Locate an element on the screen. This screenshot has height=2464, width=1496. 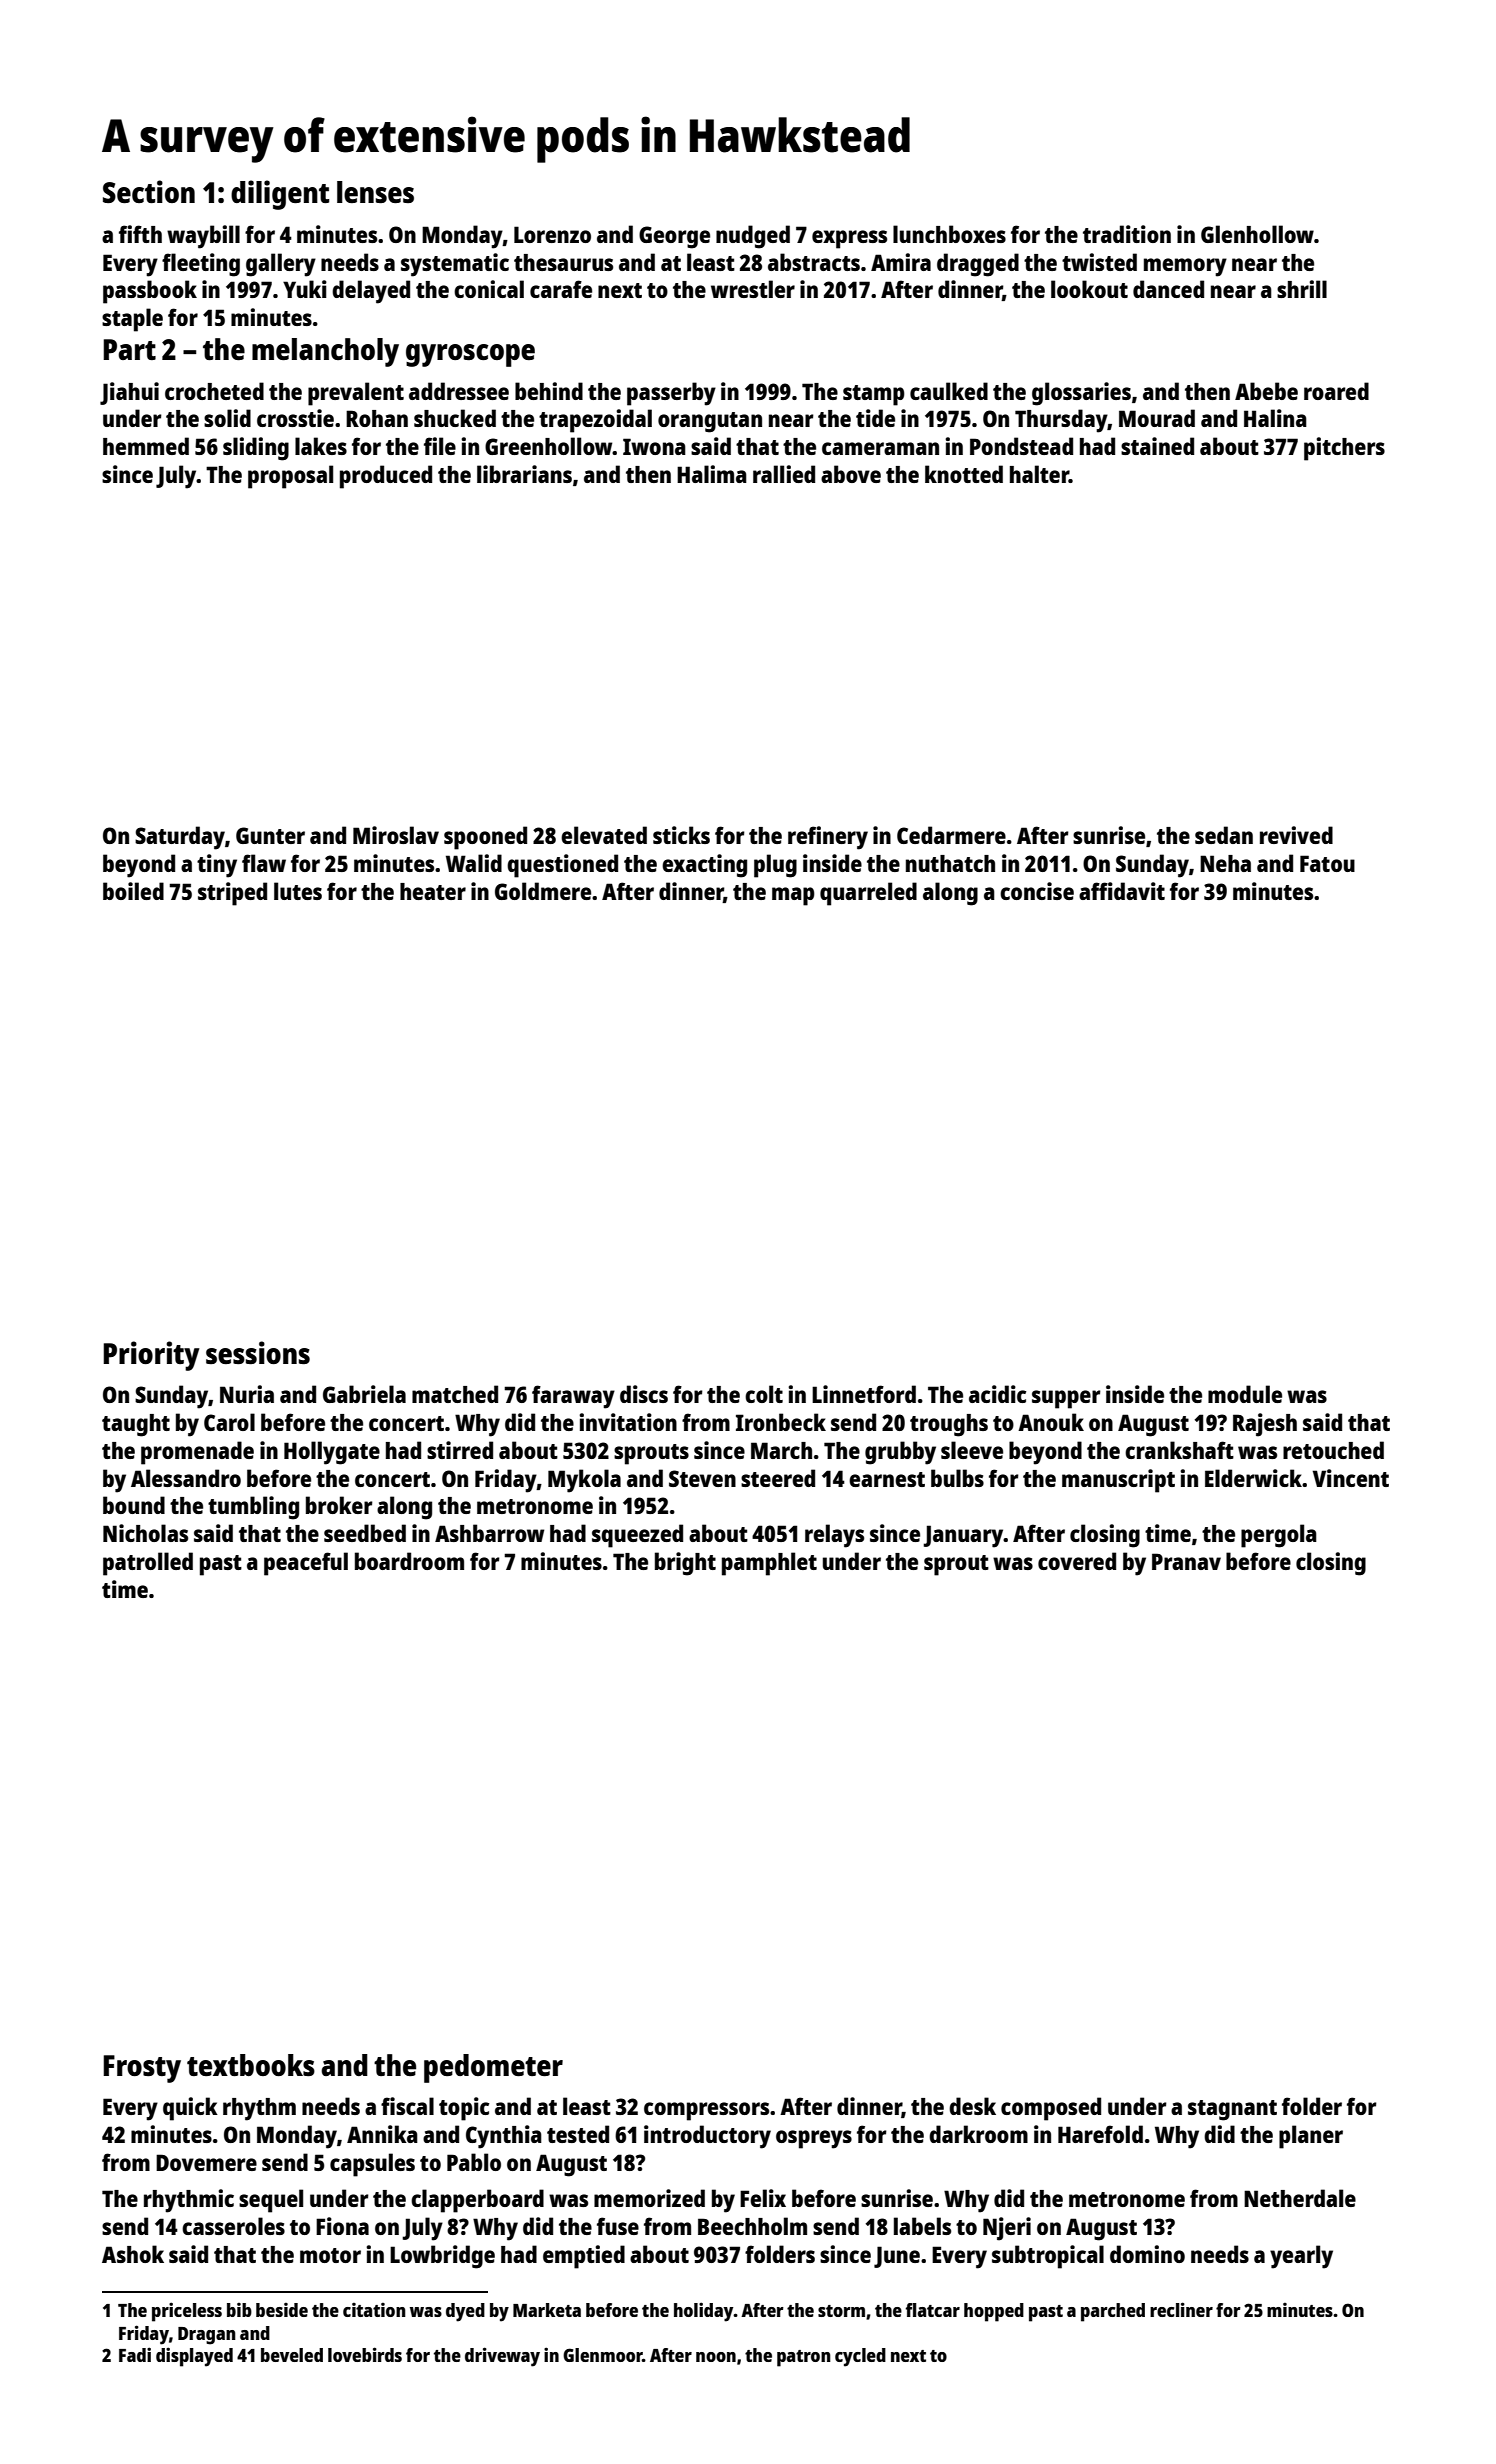
patron is located at coordinates (804, 2358).
